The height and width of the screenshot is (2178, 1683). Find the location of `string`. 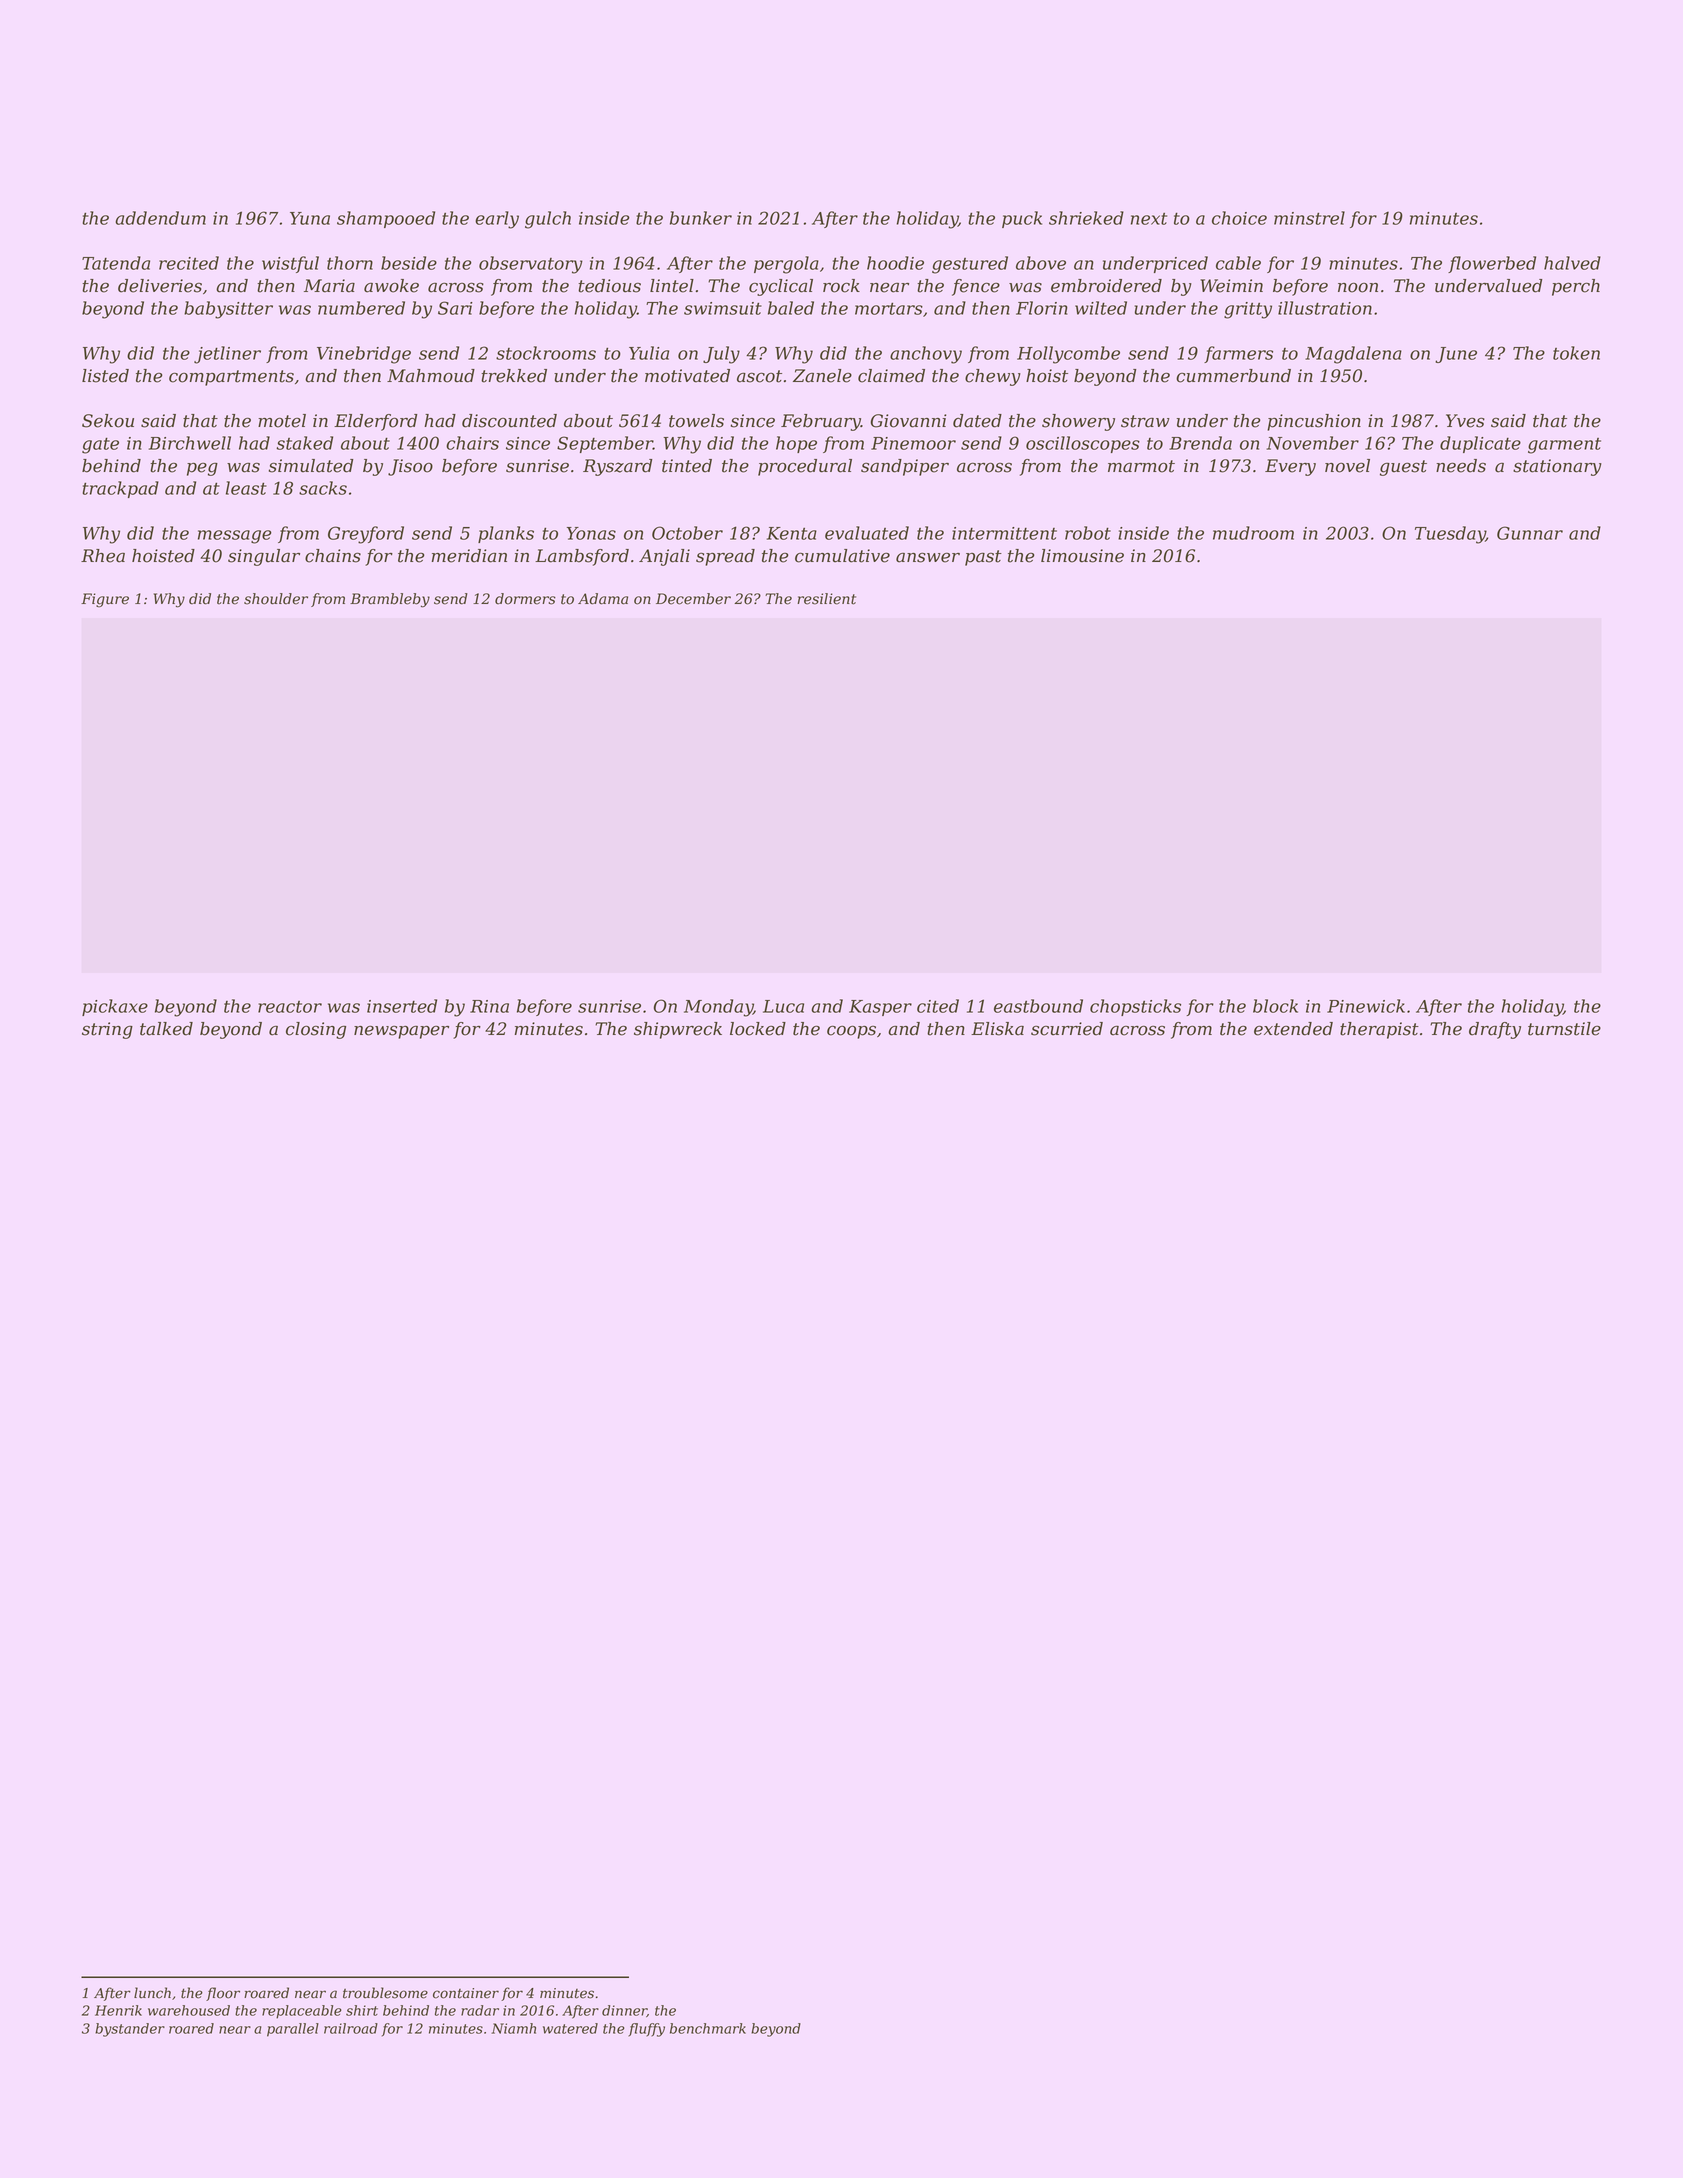

string is located at coordinates (107, 1030).
